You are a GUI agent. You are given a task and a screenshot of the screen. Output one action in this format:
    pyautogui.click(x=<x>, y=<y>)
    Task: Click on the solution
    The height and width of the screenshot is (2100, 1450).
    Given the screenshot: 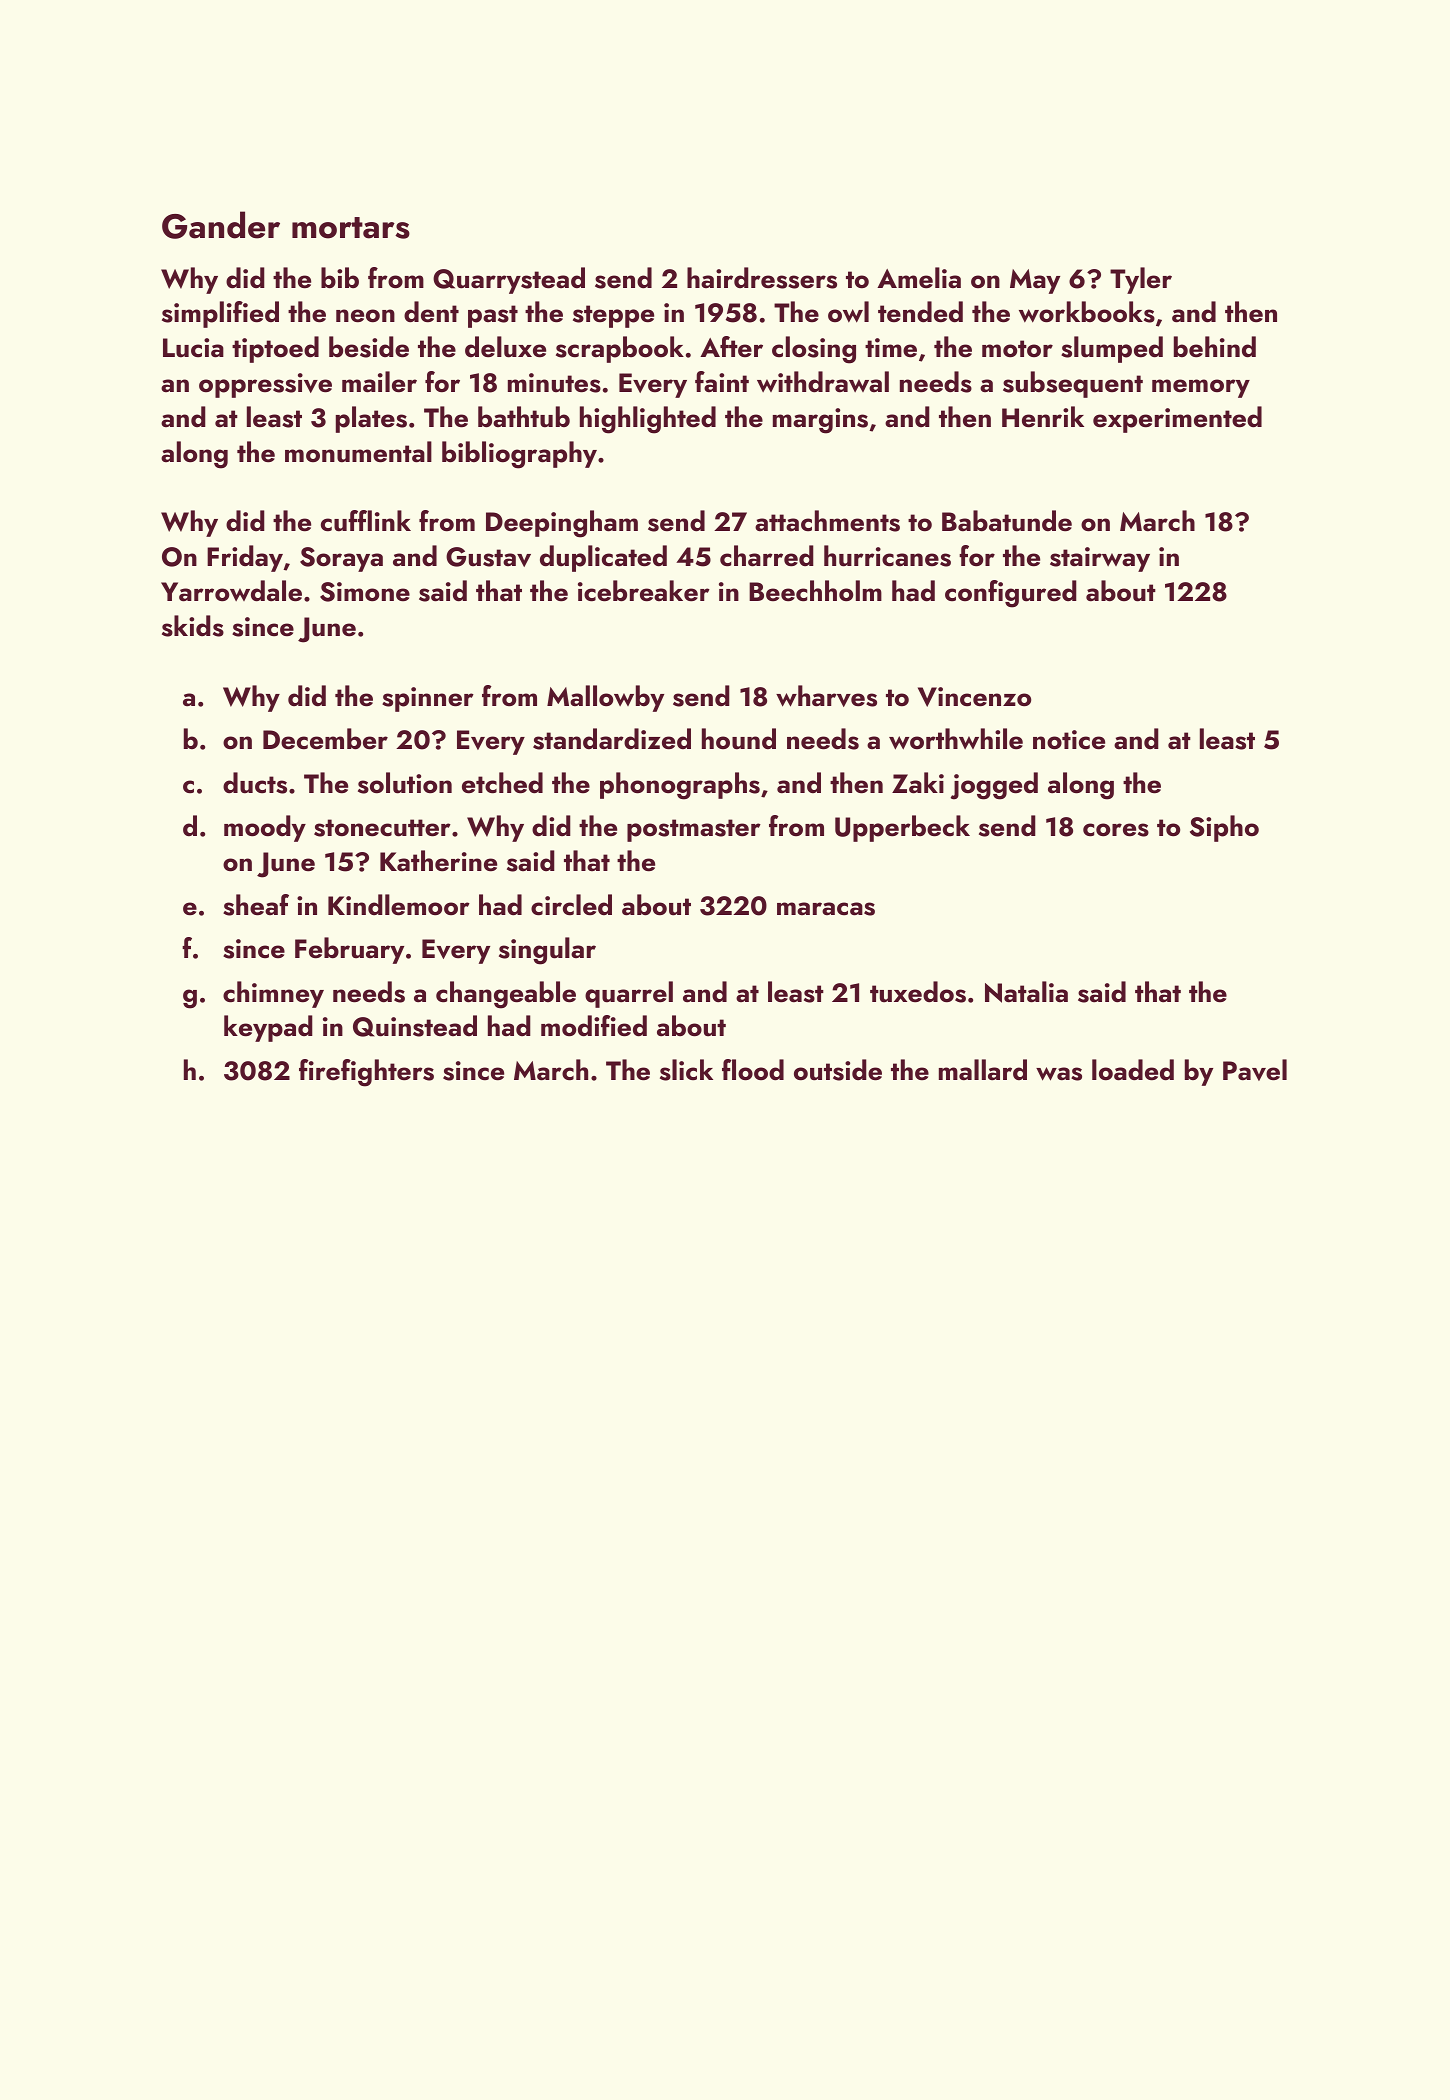 What is the action you would take?
    pyautogui.click(x=405, y=783)
